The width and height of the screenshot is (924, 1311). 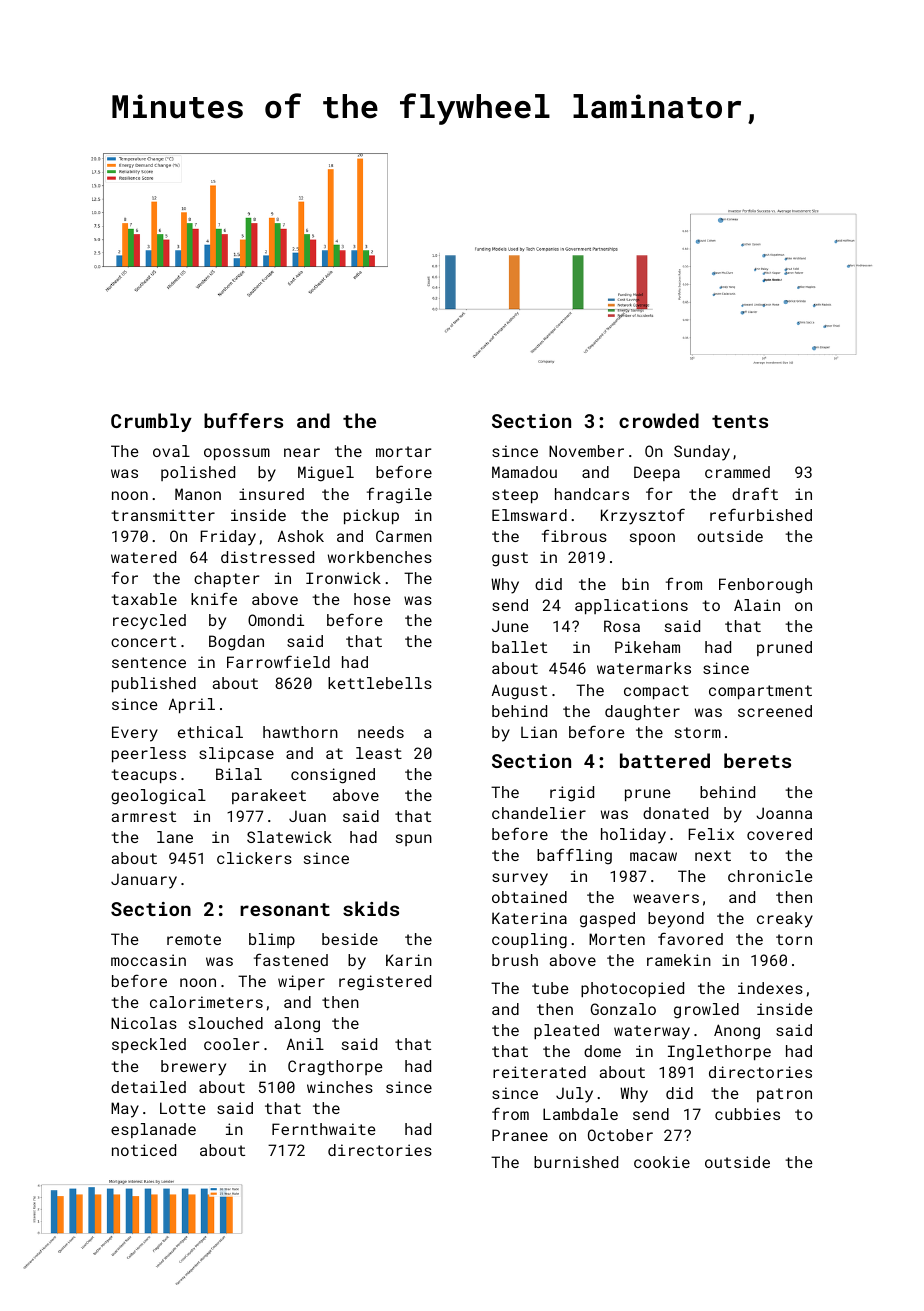 What do you see at coordinates (151, 422) in the screenshot?
I see `Crumbly` at bounding box center [151, 422].
